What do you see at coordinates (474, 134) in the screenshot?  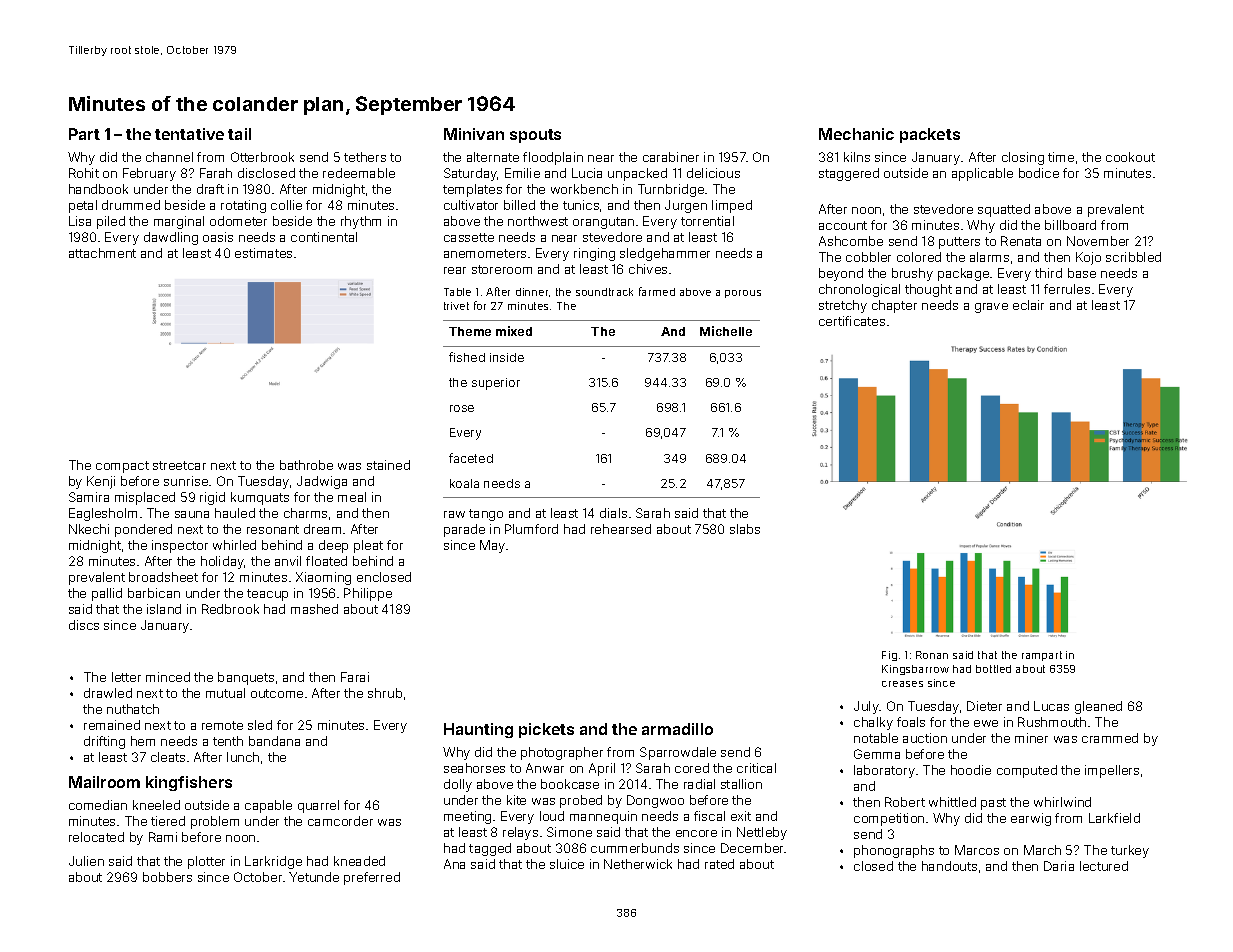 I see `Minivan` at bounding box center [474, 134].
